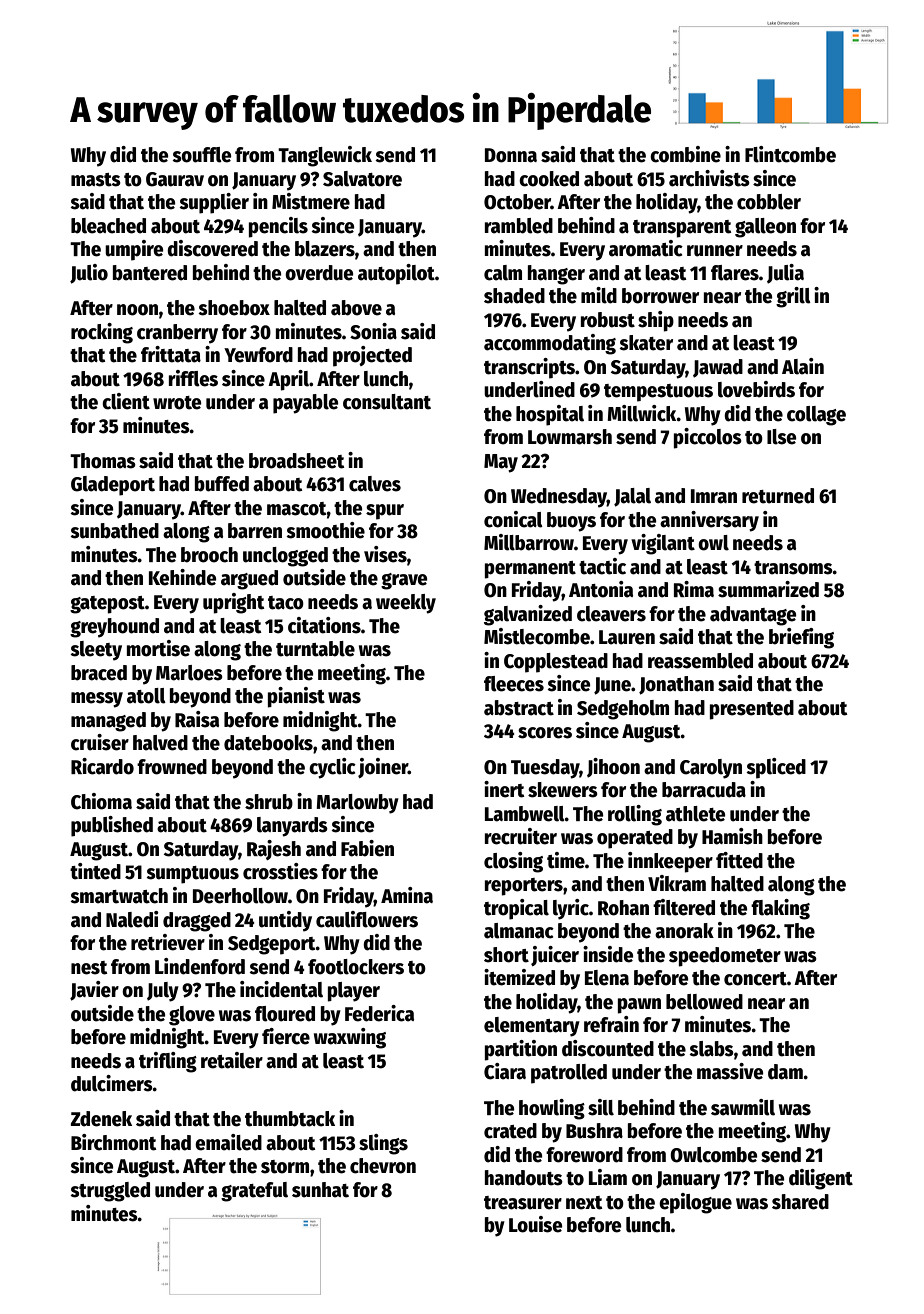 The image size is (924, 1314). I want to click on Ricardo, so click(102, 766).
